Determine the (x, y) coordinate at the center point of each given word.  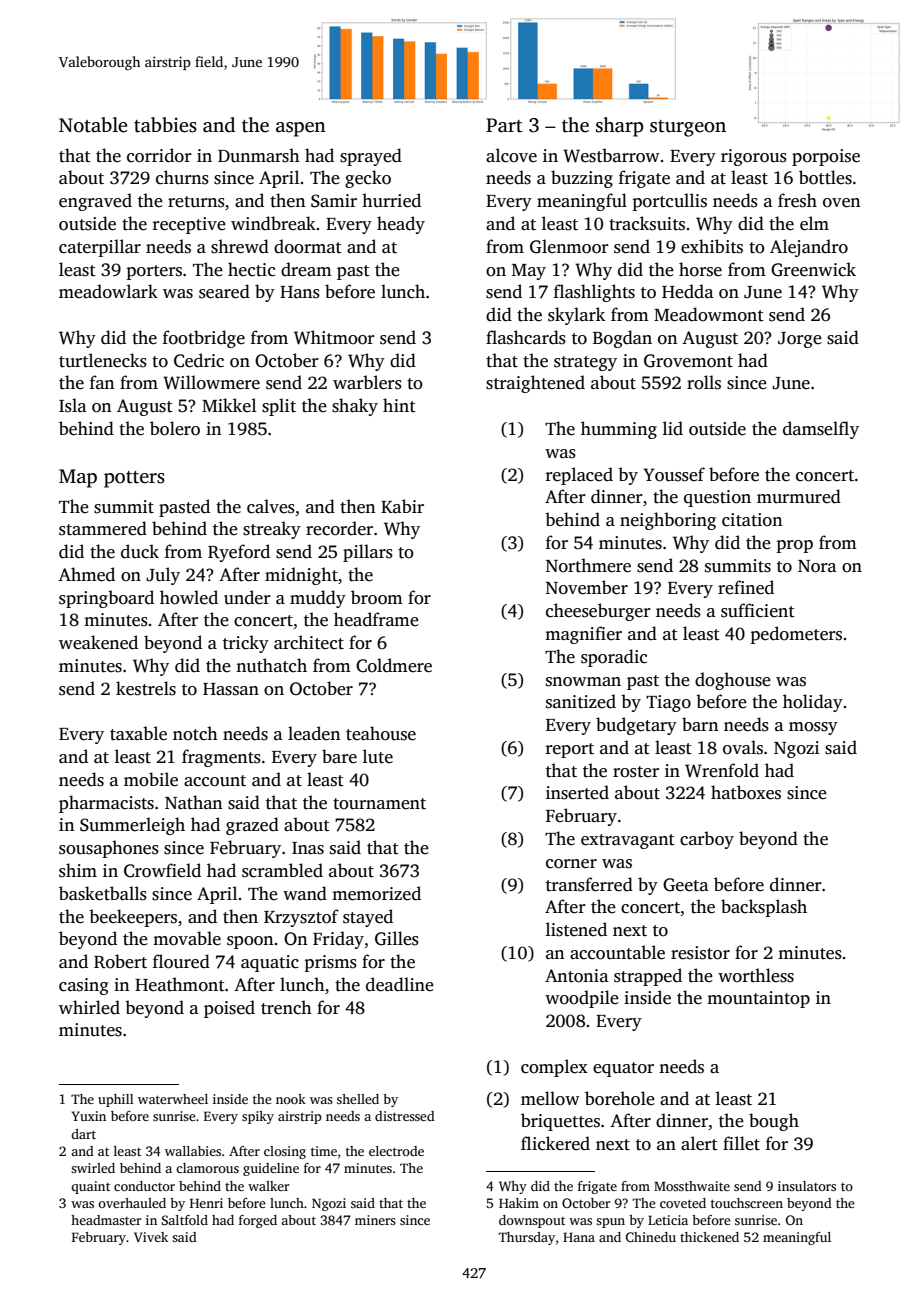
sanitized (581, 701)
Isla (73, 405)
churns (182, 177)
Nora (817, 566)
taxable (138, 733)
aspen (301, 129)
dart (83, 1134)
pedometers (796, 635)
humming (619, 430)
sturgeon (688, 128)
